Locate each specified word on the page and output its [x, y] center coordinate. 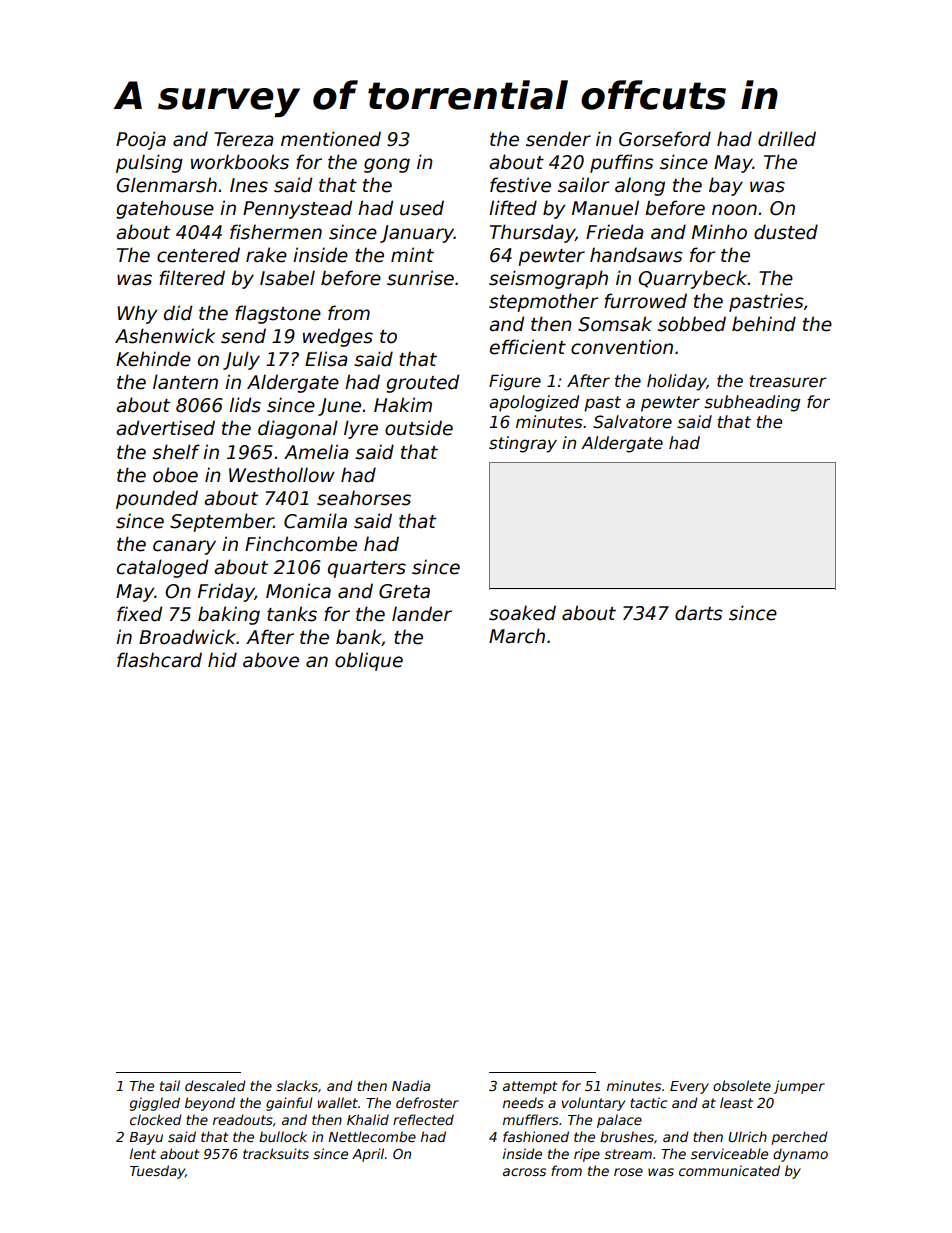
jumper [799, 1087]
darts [699, 613]
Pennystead [297, 209]
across [524, 1172]
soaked [522, 613]
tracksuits [276, 1153]
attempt [530, 1087]
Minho [719, 232]
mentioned [331, 139]
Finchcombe [301, 544]
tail [170, 1085]
